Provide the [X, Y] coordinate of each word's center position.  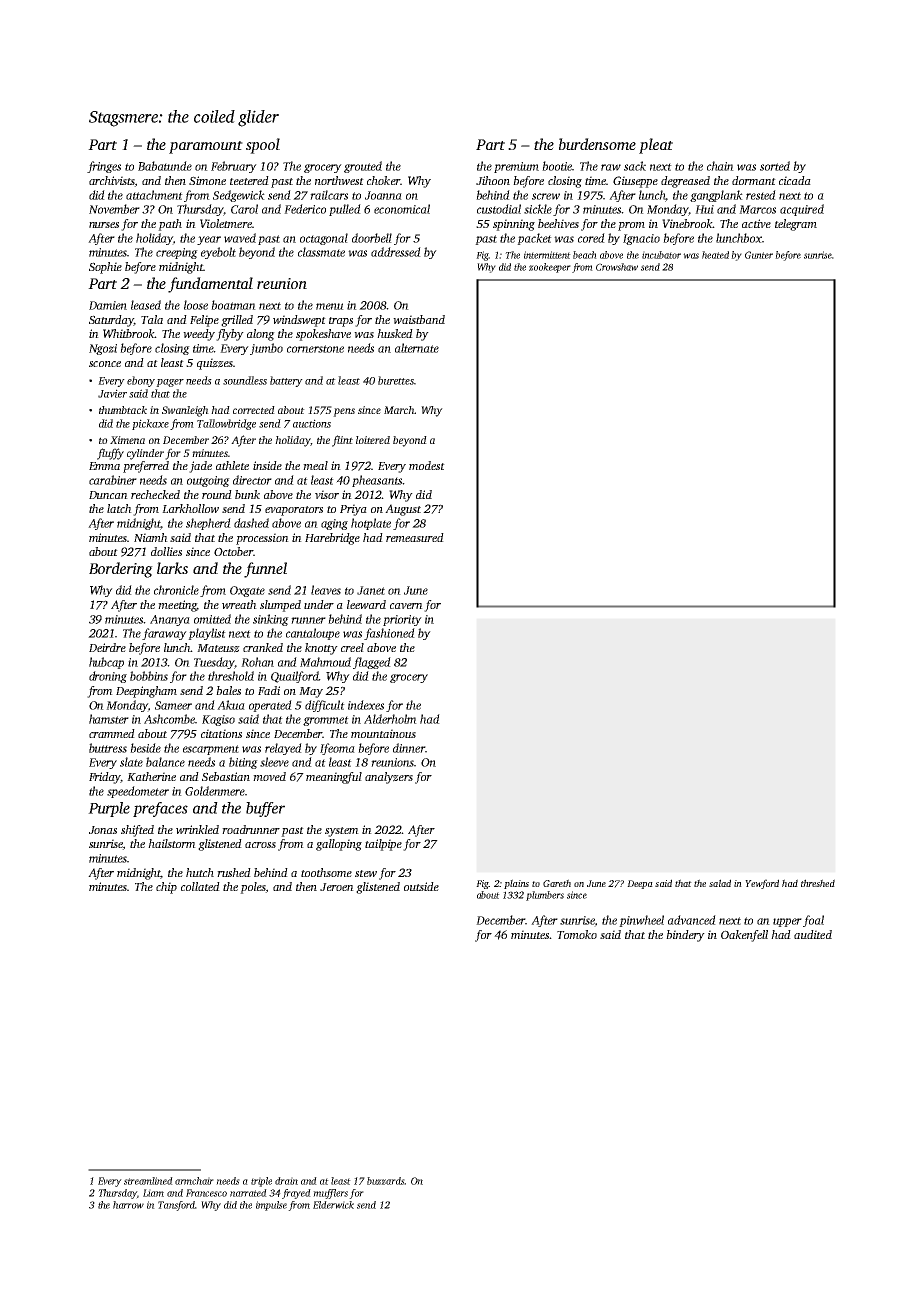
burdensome [597, 144]
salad [720, 883]
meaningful [334, 778]
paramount [206, 147]
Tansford [177, 1206]
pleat [656, 146]
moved [269, 776]
